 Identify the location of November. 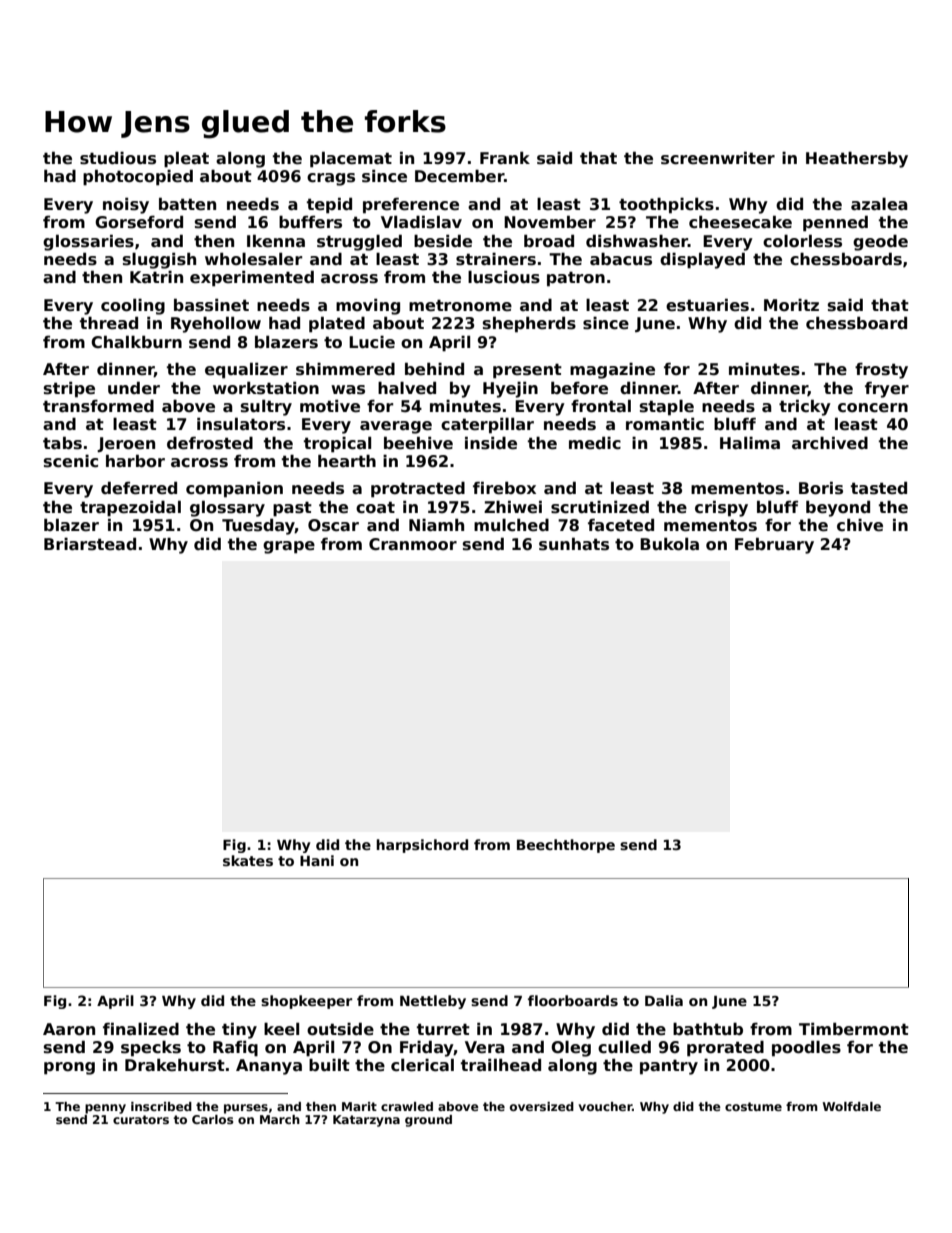
(550, 222).
